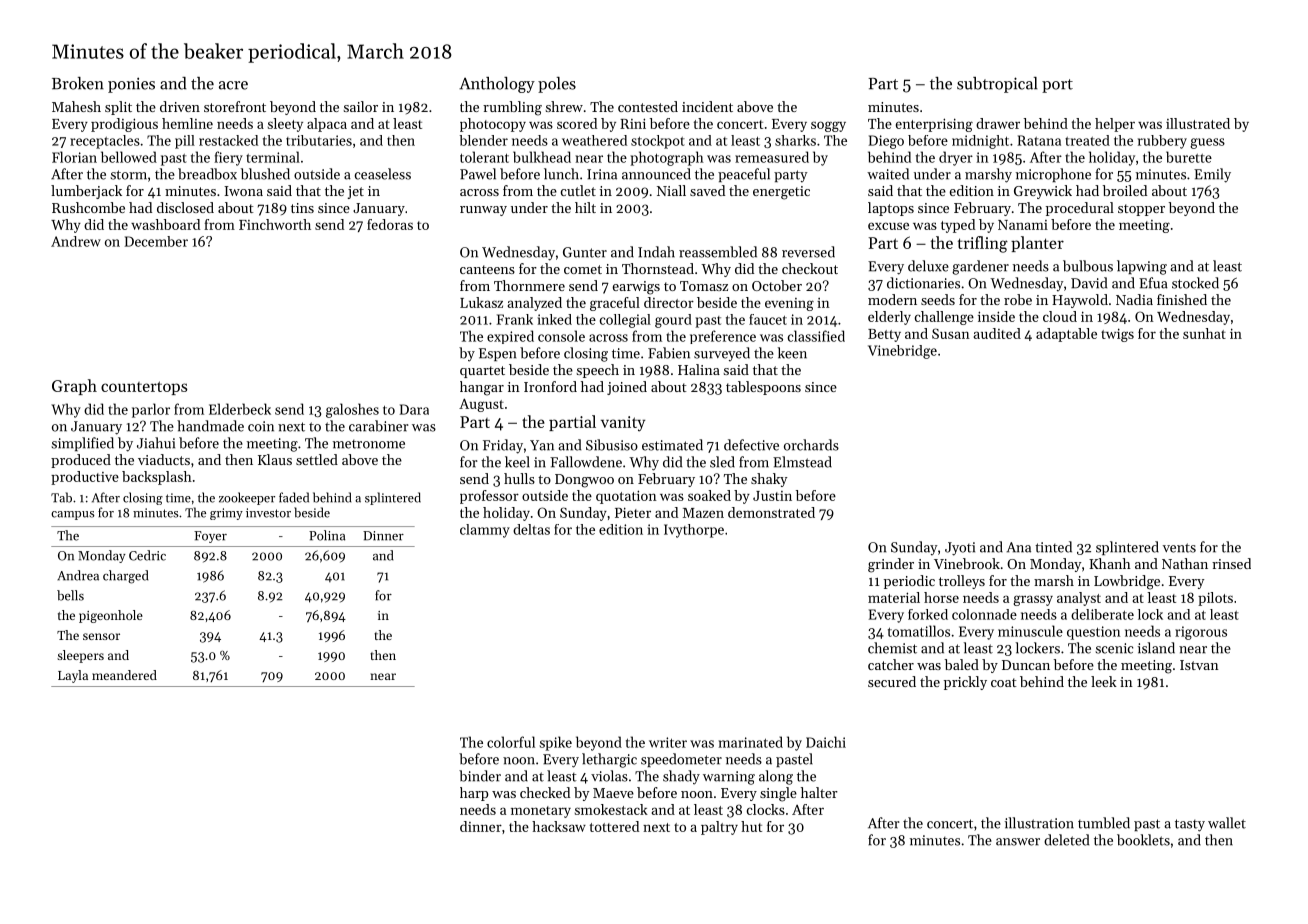 The height and width of the screenshot is (924, 1308). I want to click on colorful, so click(511, 742).
